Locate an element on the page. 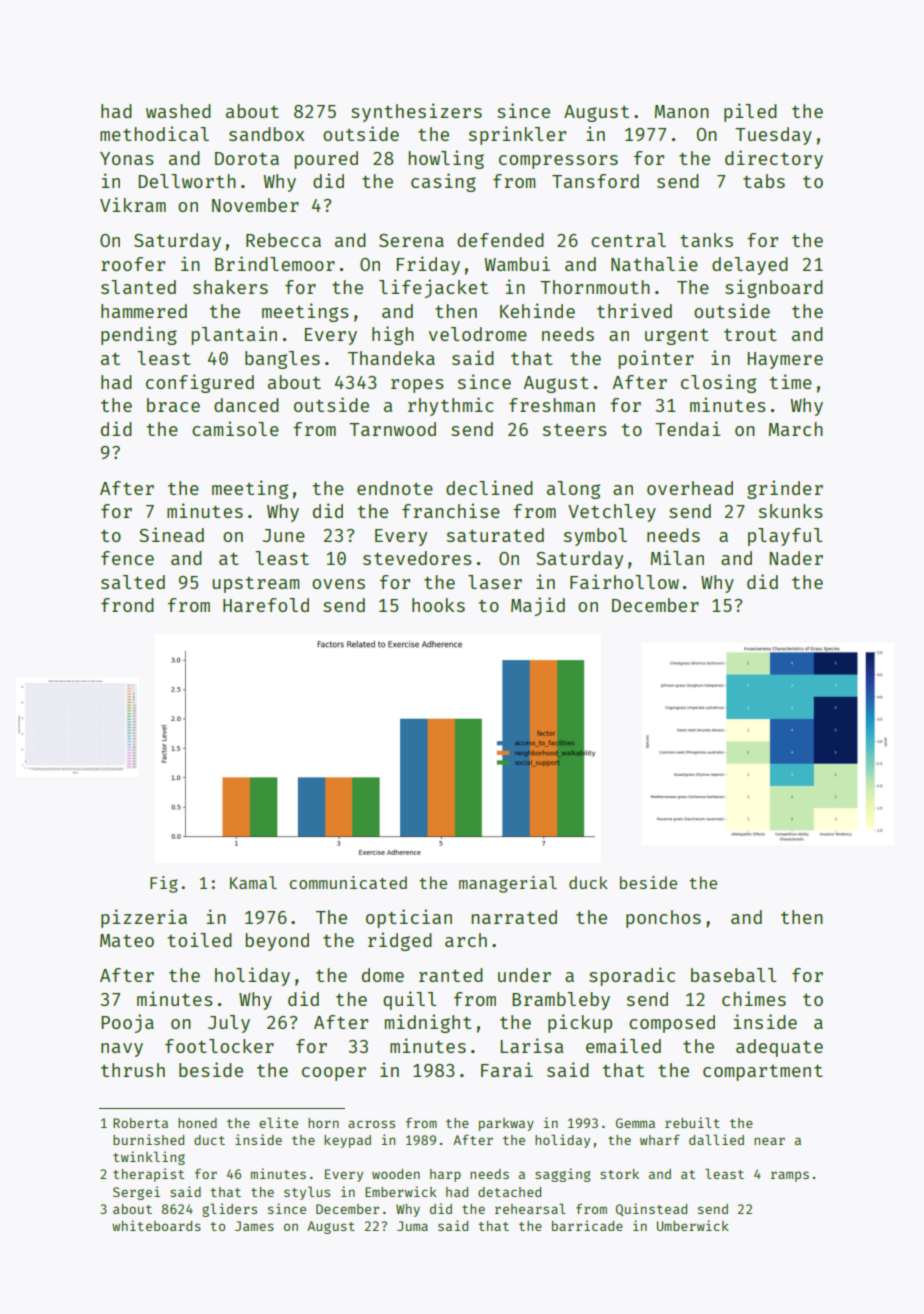  Tendai is located at coordinates (688, 428).
